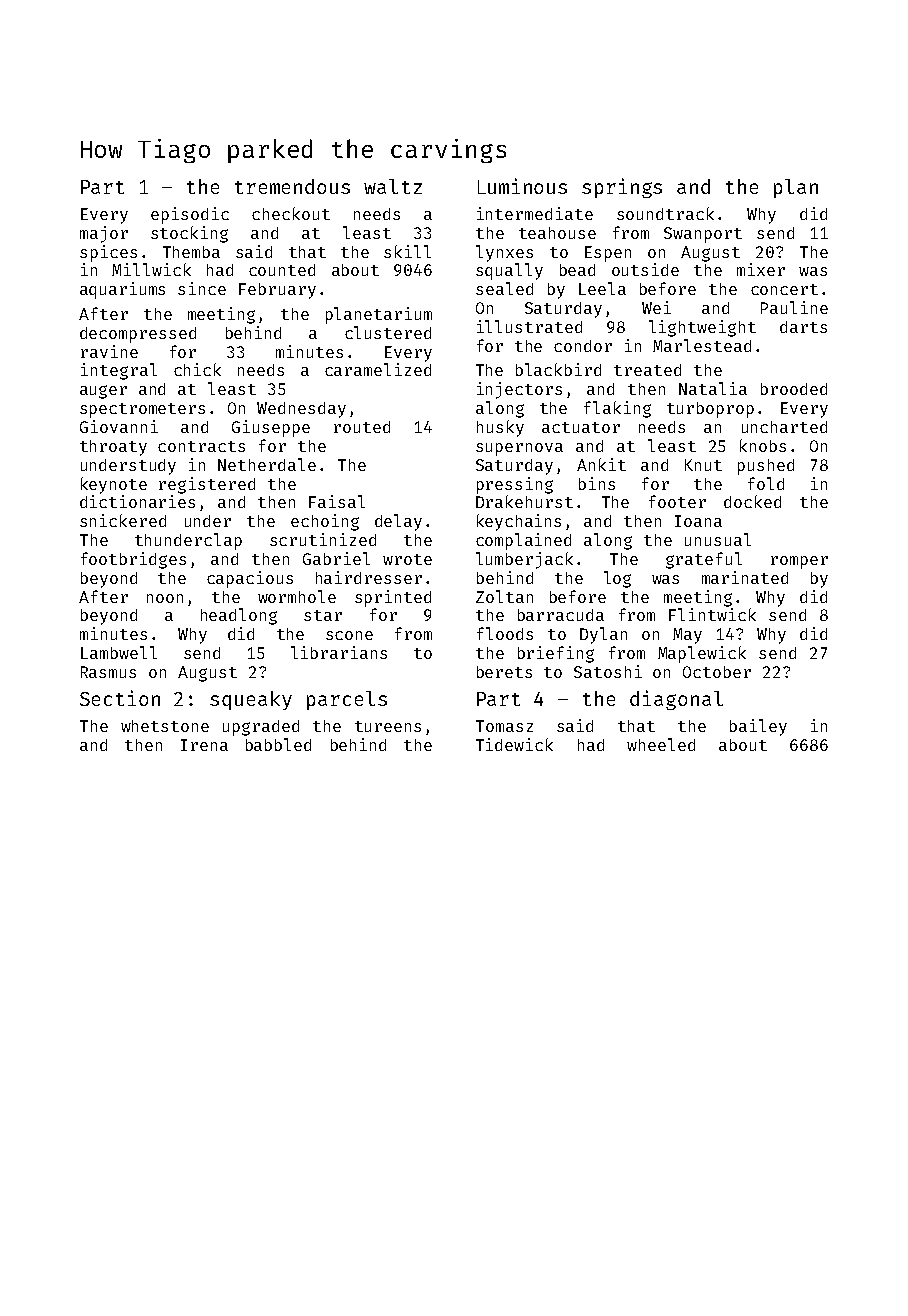 The width and height of the screenshot is (908, 1316). I want to click on uncharted, so click(784, 427).
